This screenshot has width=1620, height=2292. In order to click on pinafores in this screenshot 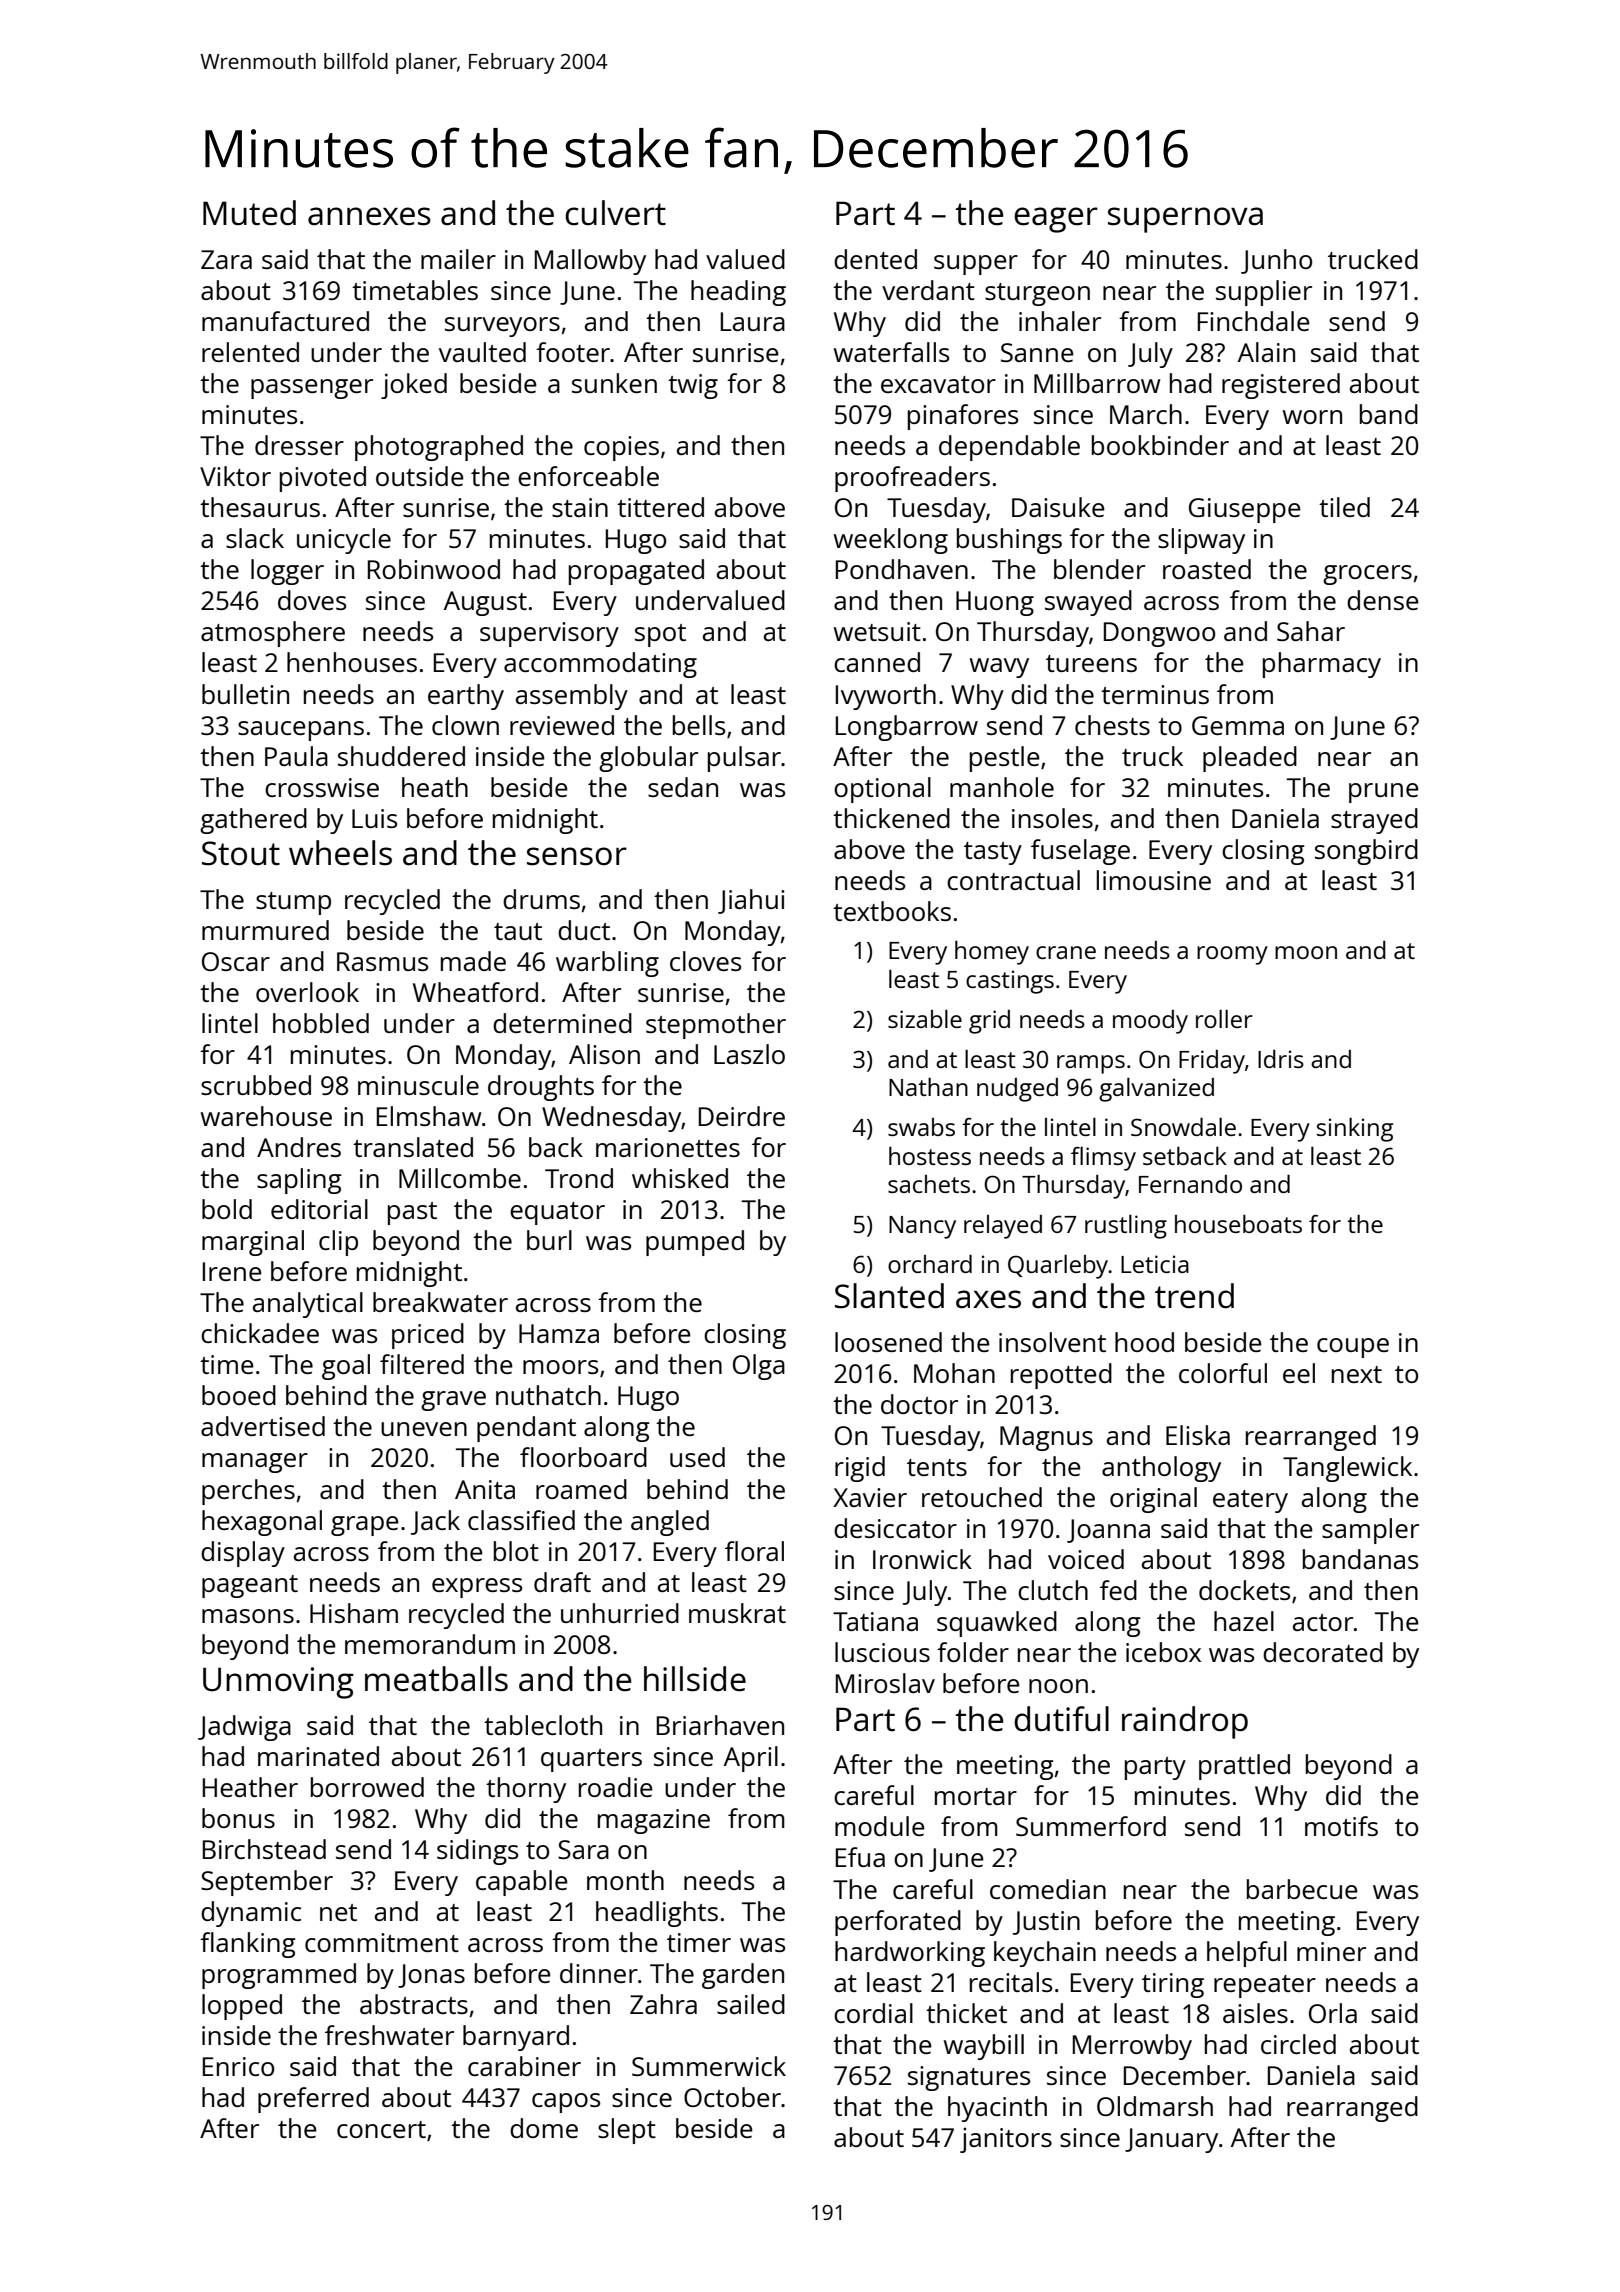, I will do `click(963, 417)`.
